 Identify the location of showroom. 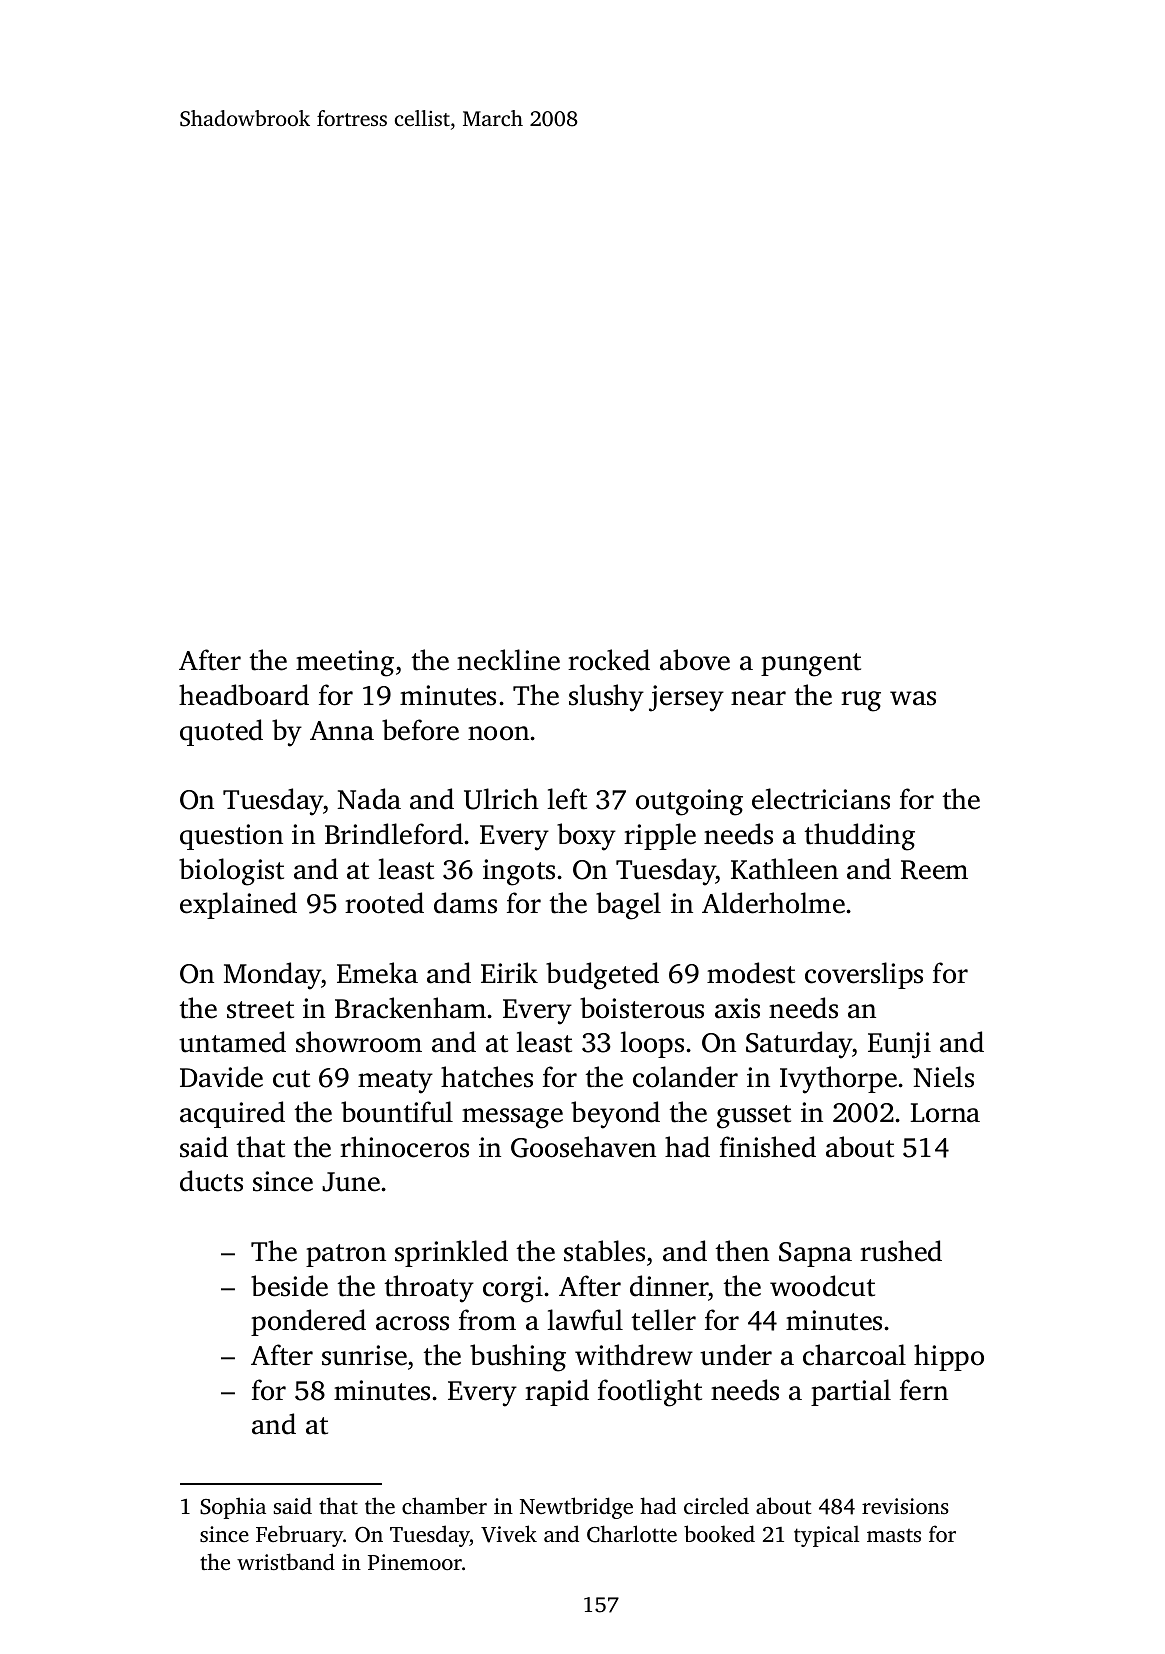
(359, 1042).
